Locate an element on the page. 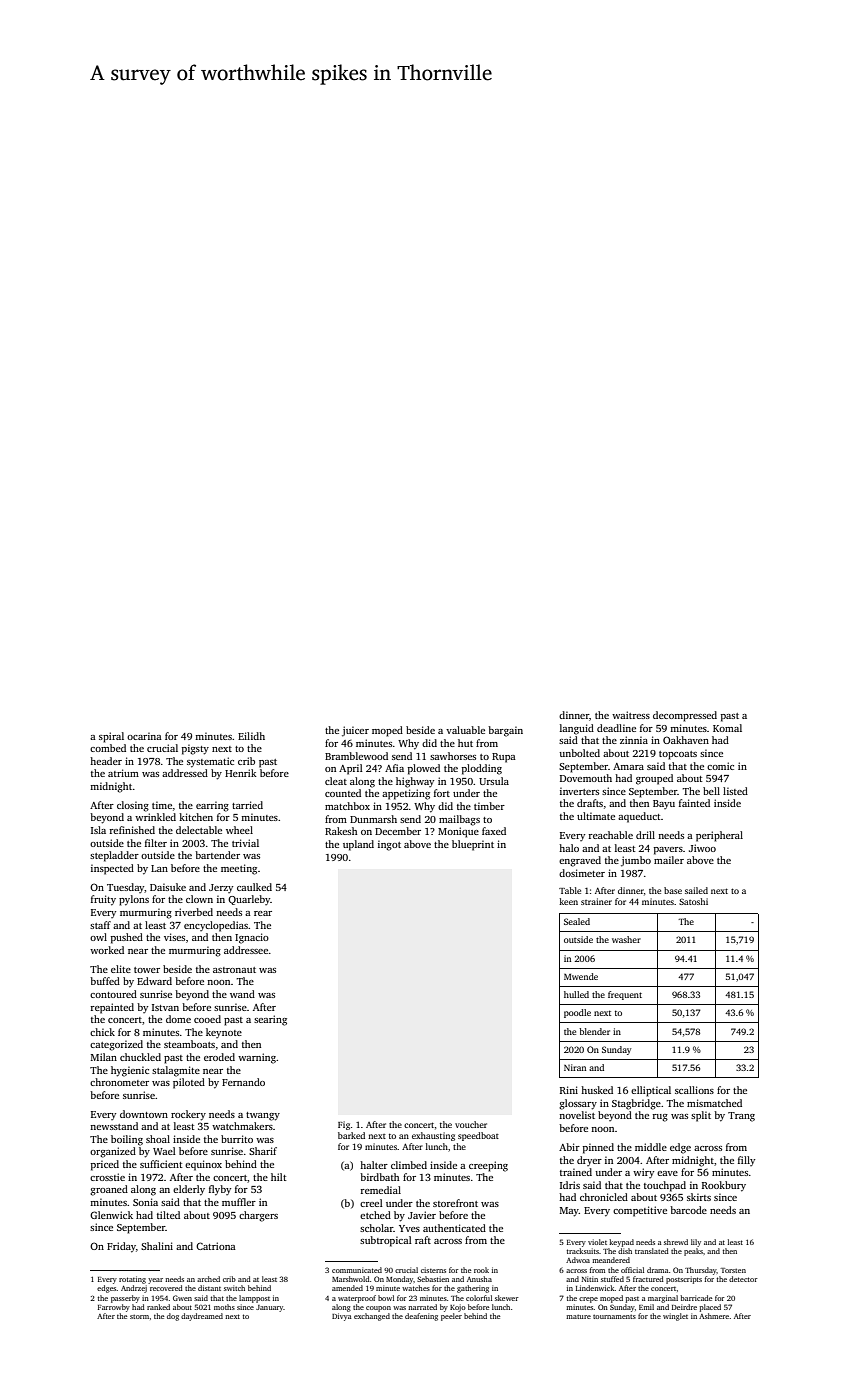 This document has width=849, height=1400. Komal is located at coordinates (727, 728).
